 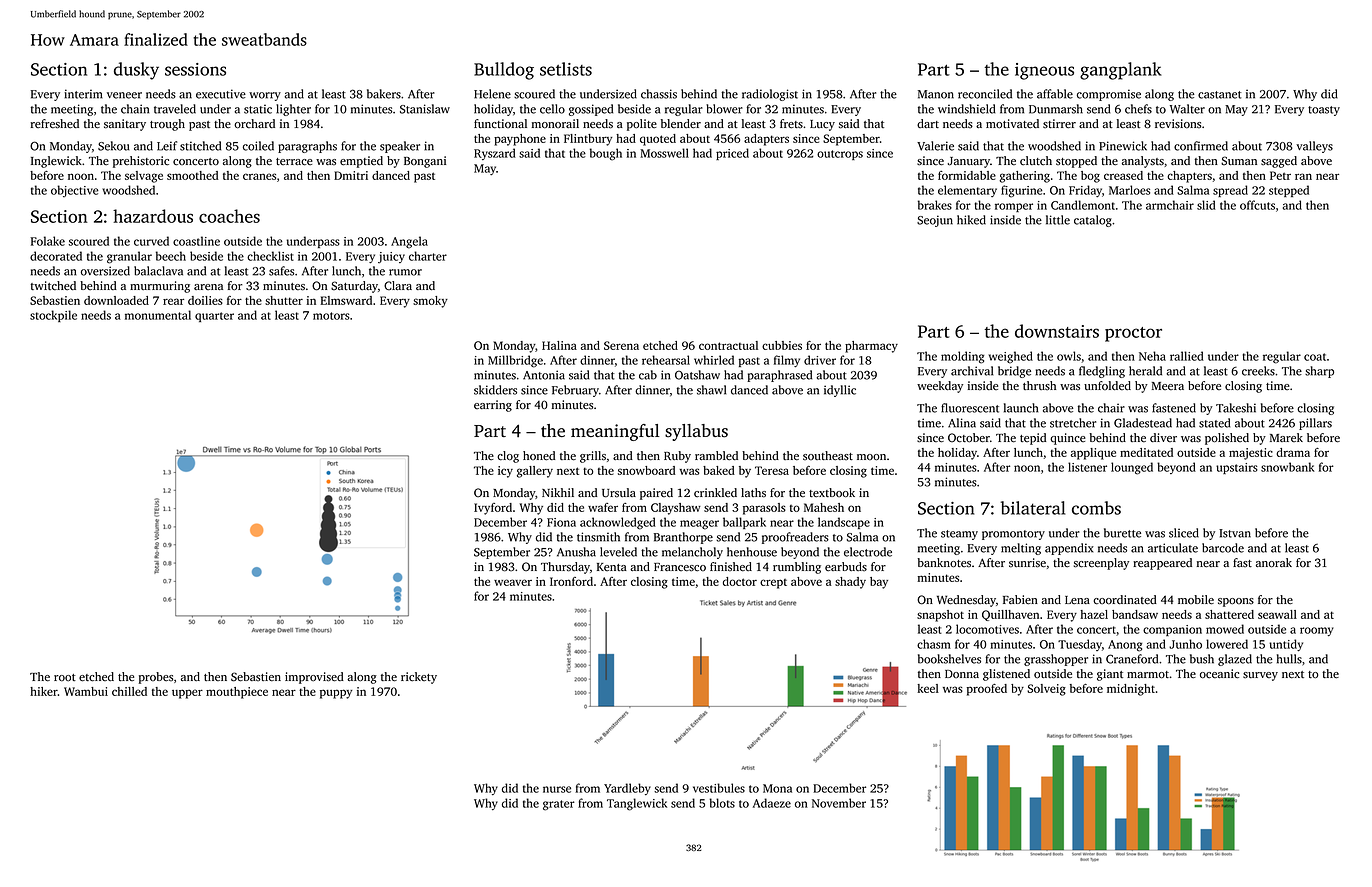 I want to click on weighed, so click(x=1011, y=357).
